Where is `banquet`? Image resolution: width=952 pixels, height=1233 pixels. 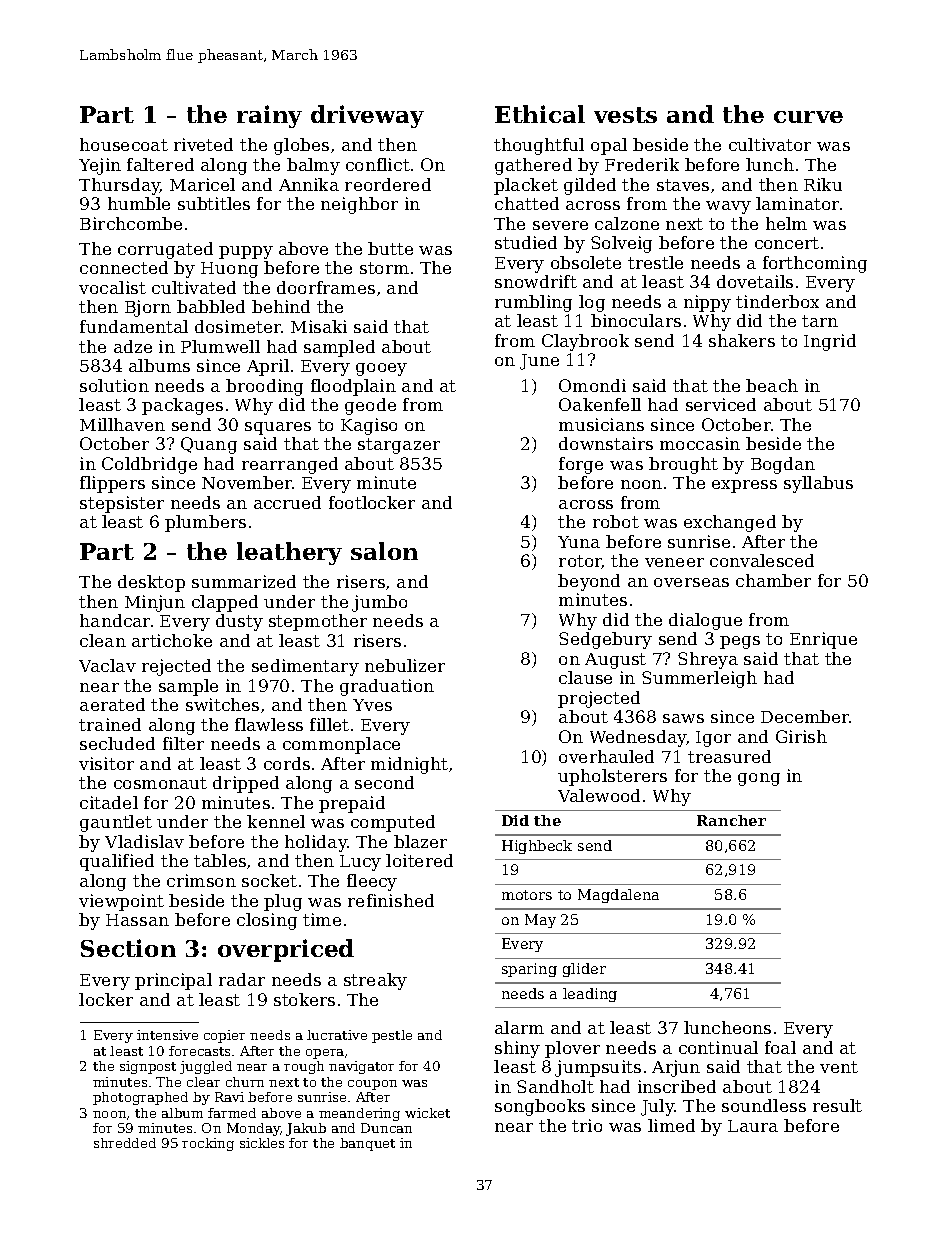
banquet is located at coordinates (367, 1144).
